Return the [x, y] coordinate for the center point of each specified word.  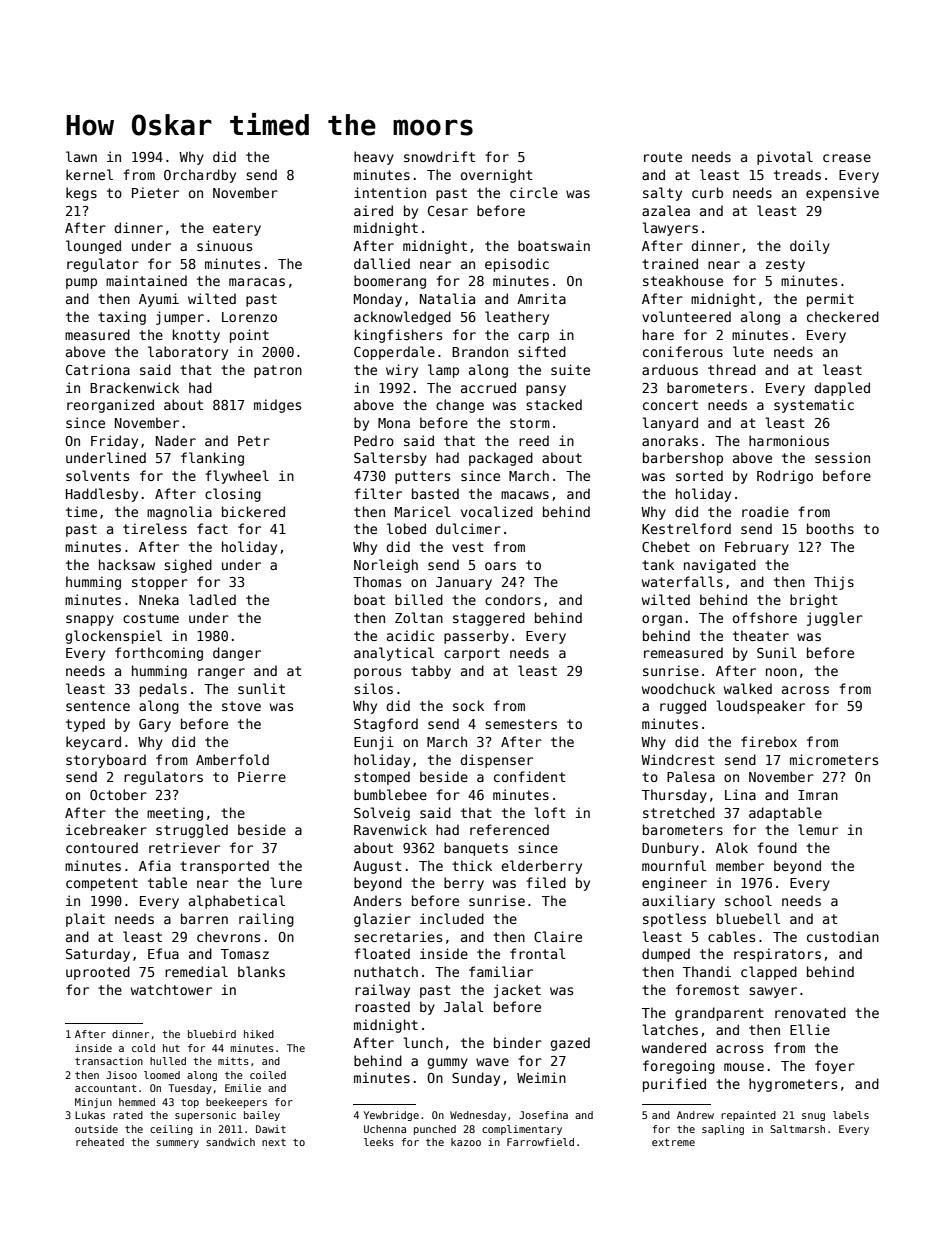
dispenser [496, 761]
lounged [93, 247]
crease [847, 158]
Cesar [448, 211]
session [842, 457]
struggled [192, 831]
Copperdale [394, 353]
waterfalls [682, 581]
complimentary [522, 1130]
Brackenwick [134, 387]
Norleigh [386, 566]
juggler [835, 619]
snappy [90, 620]
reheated [100, 1142]
